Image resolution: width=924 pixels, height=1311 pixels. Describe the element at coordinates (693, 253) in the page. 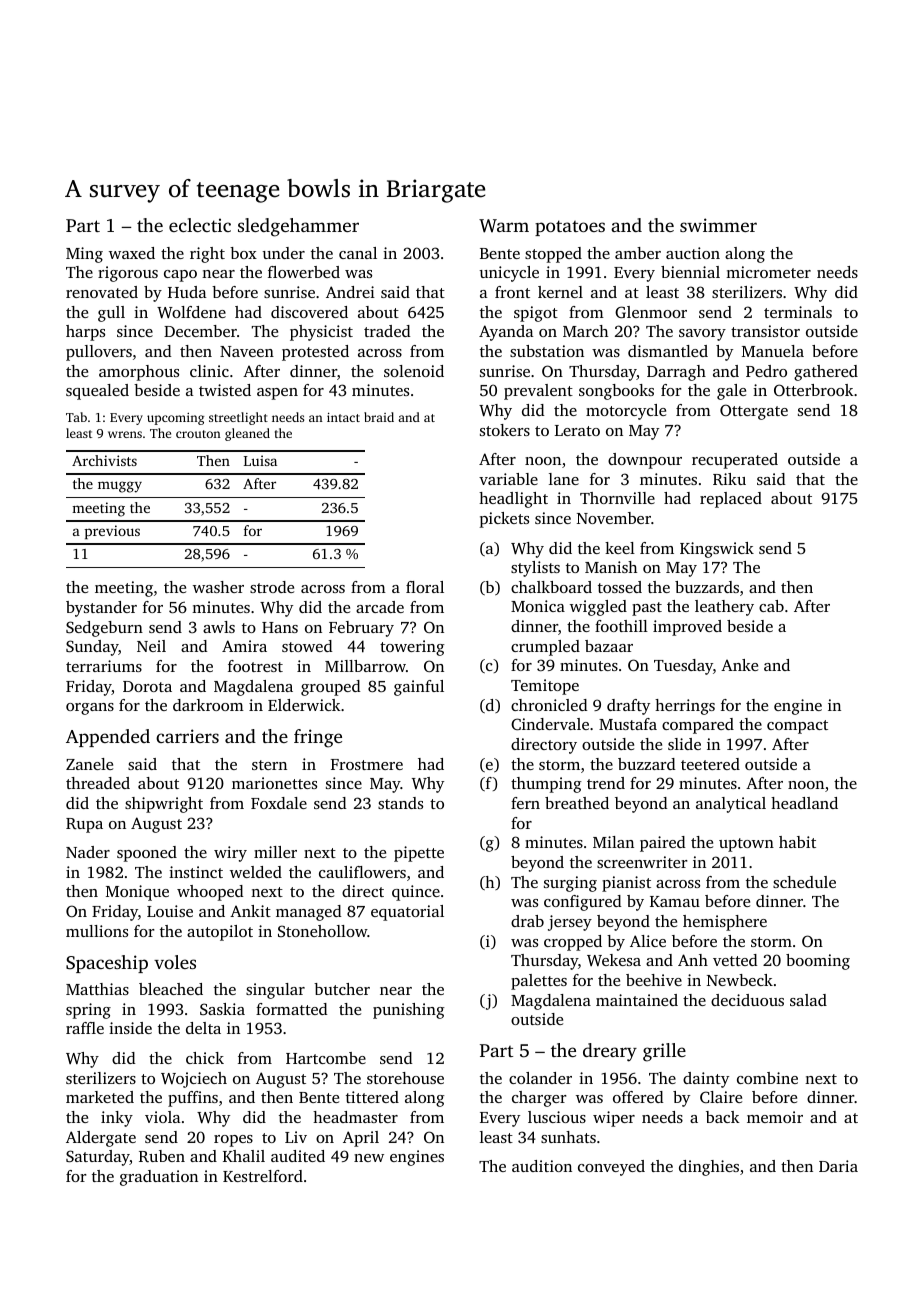

I see `auction` at that location.
